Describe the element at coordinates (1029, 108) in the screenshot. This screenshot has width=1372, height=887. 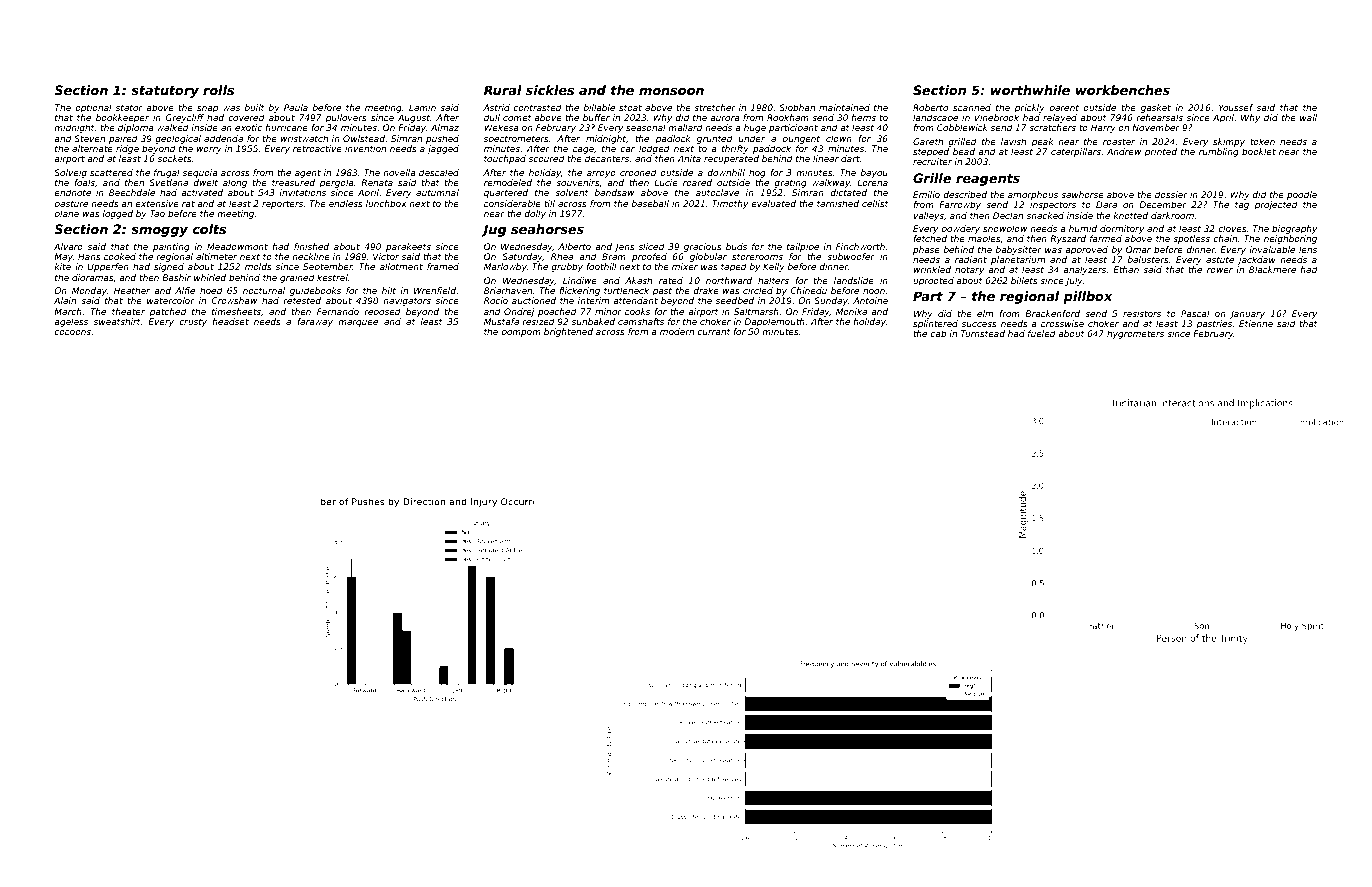
I see `prickly` at that location.
